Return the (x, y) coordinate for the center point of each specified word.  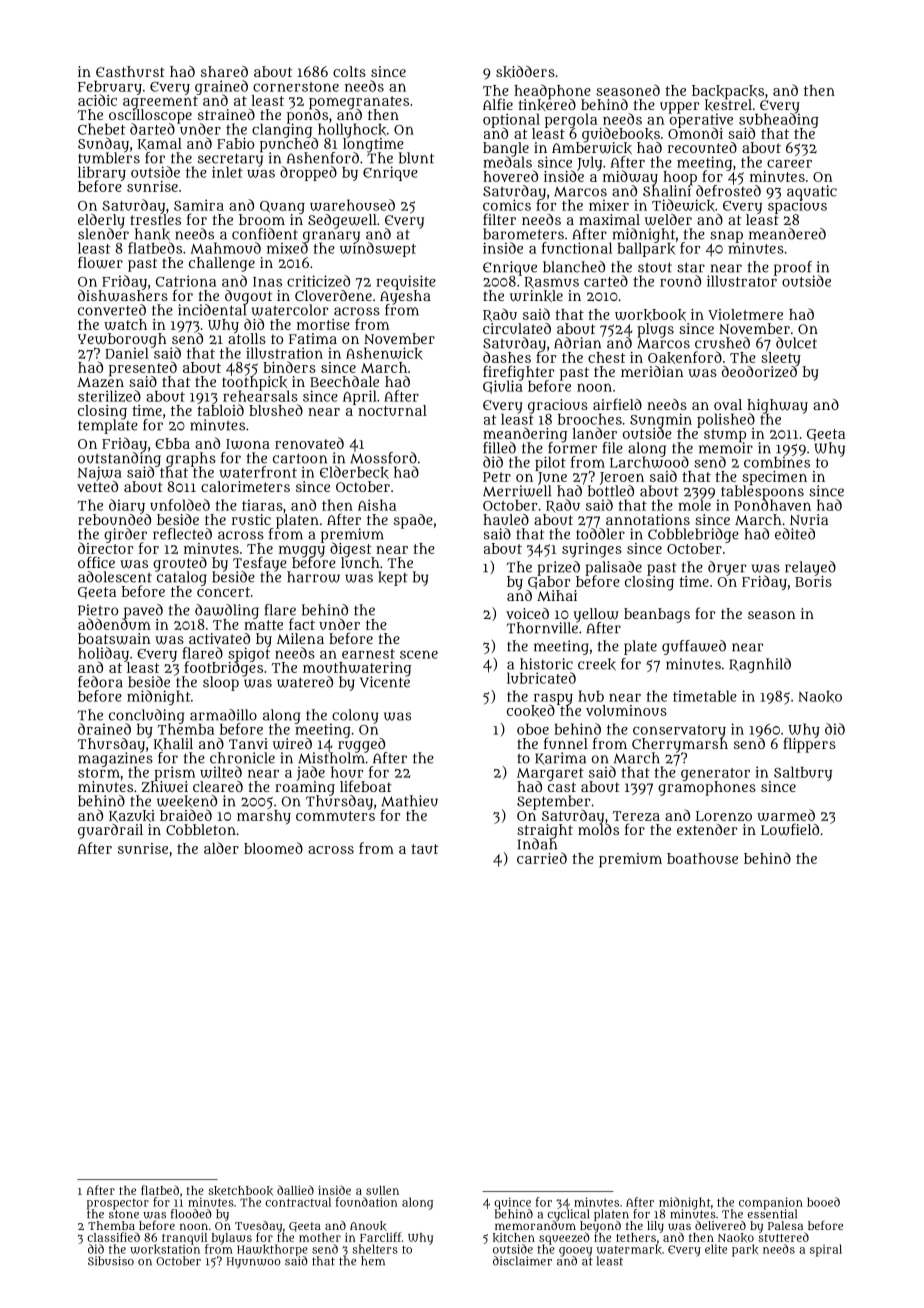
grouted (180, 564)
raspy (553, 699)
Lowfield (790, 829)
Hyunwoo (254, 1262)
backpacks (728, 92)
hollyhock (352, 130)
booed (823, 1202)
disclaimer (522, 1261)
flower (100, 262)
